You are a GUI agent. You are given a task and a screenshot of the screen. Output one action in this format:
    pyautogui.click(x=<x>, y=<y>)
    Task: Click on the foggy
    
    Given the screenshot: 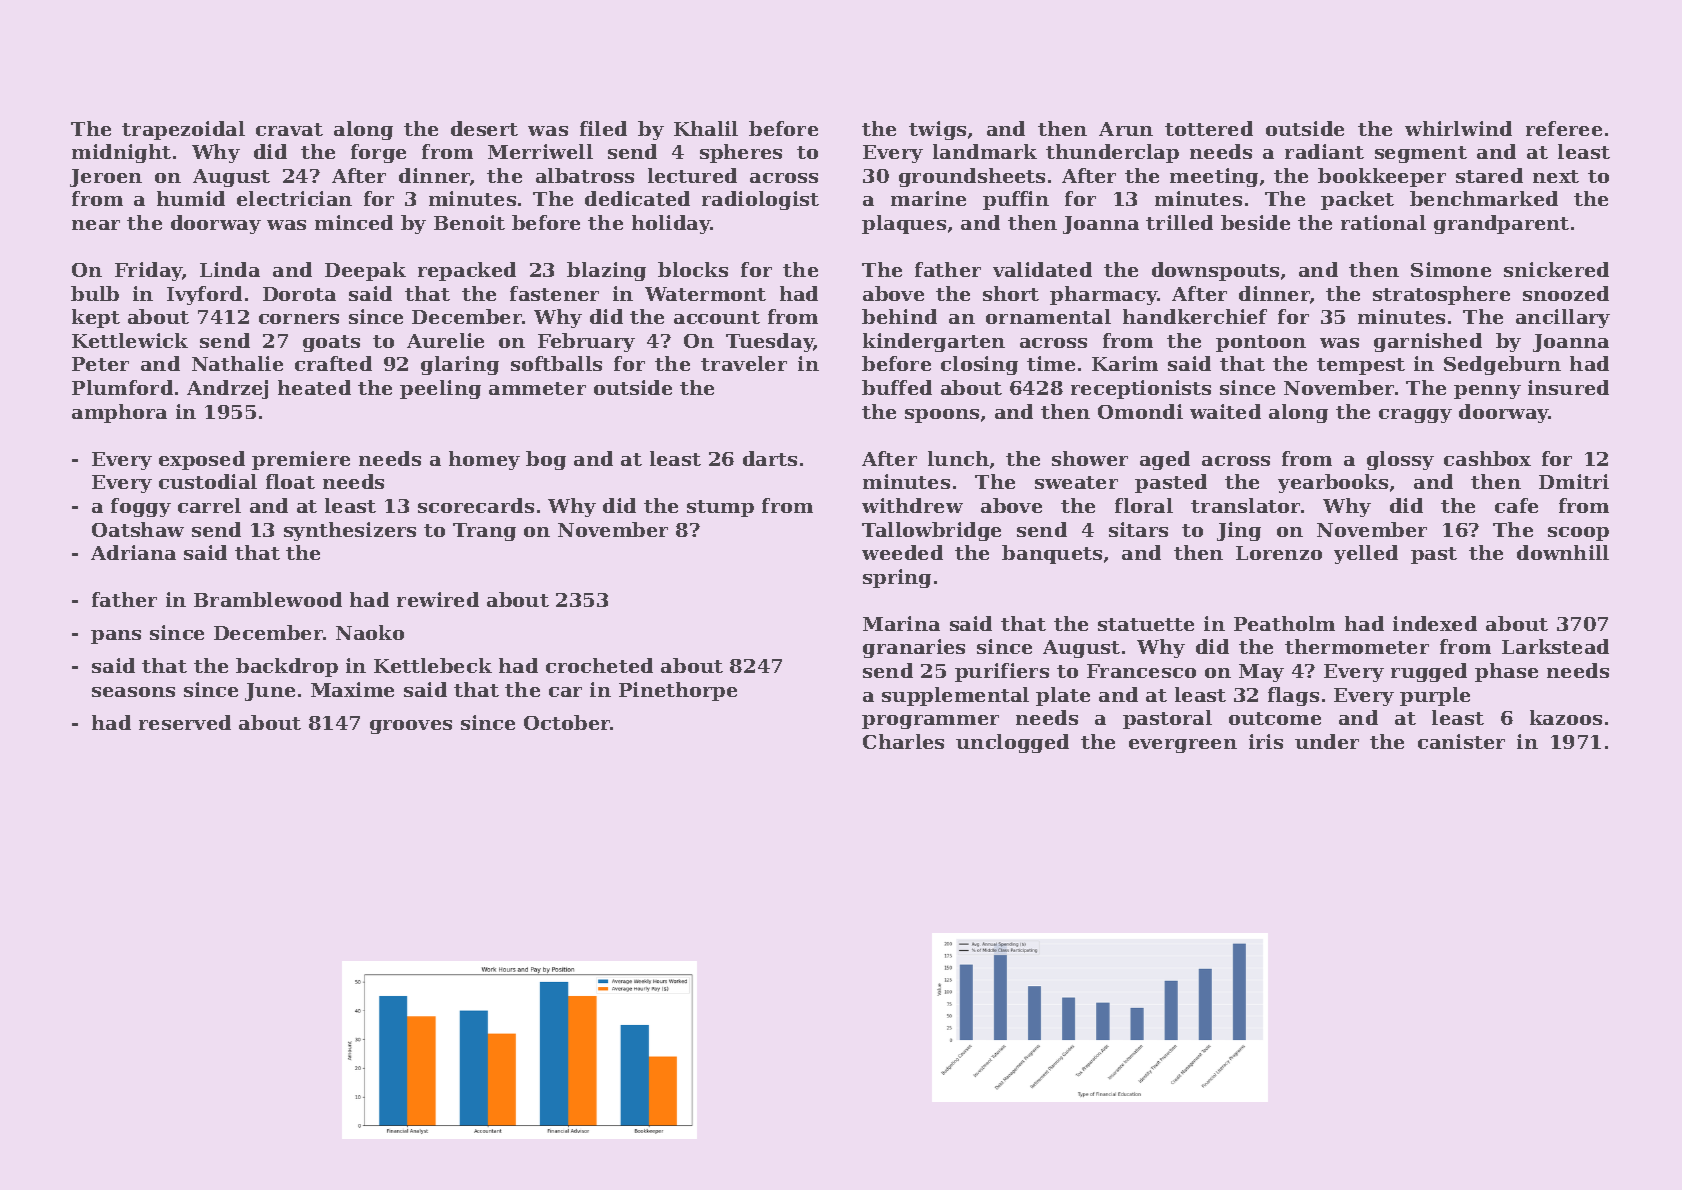 What is the action you would take?
    pyautogui.click(x=141, y=507)
